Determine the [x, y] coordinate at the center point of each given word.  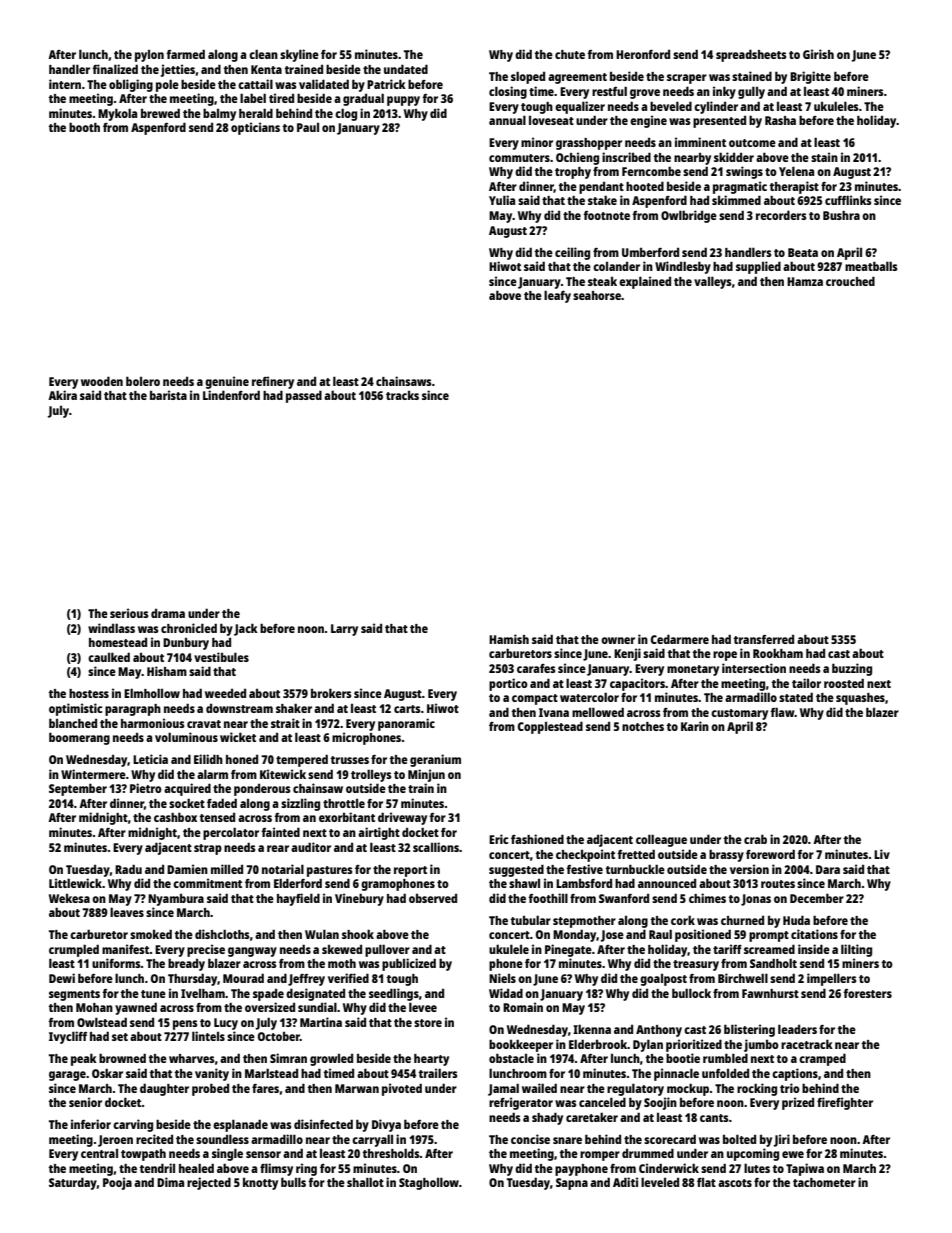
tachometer [824, 1182]
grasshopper [589, 144]
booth [84, 127]
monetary [693, 670]
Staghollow [429, 1183]
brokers [331, 693]
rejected [209, 1183]
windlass [111, 628]
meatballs [871, 266]
